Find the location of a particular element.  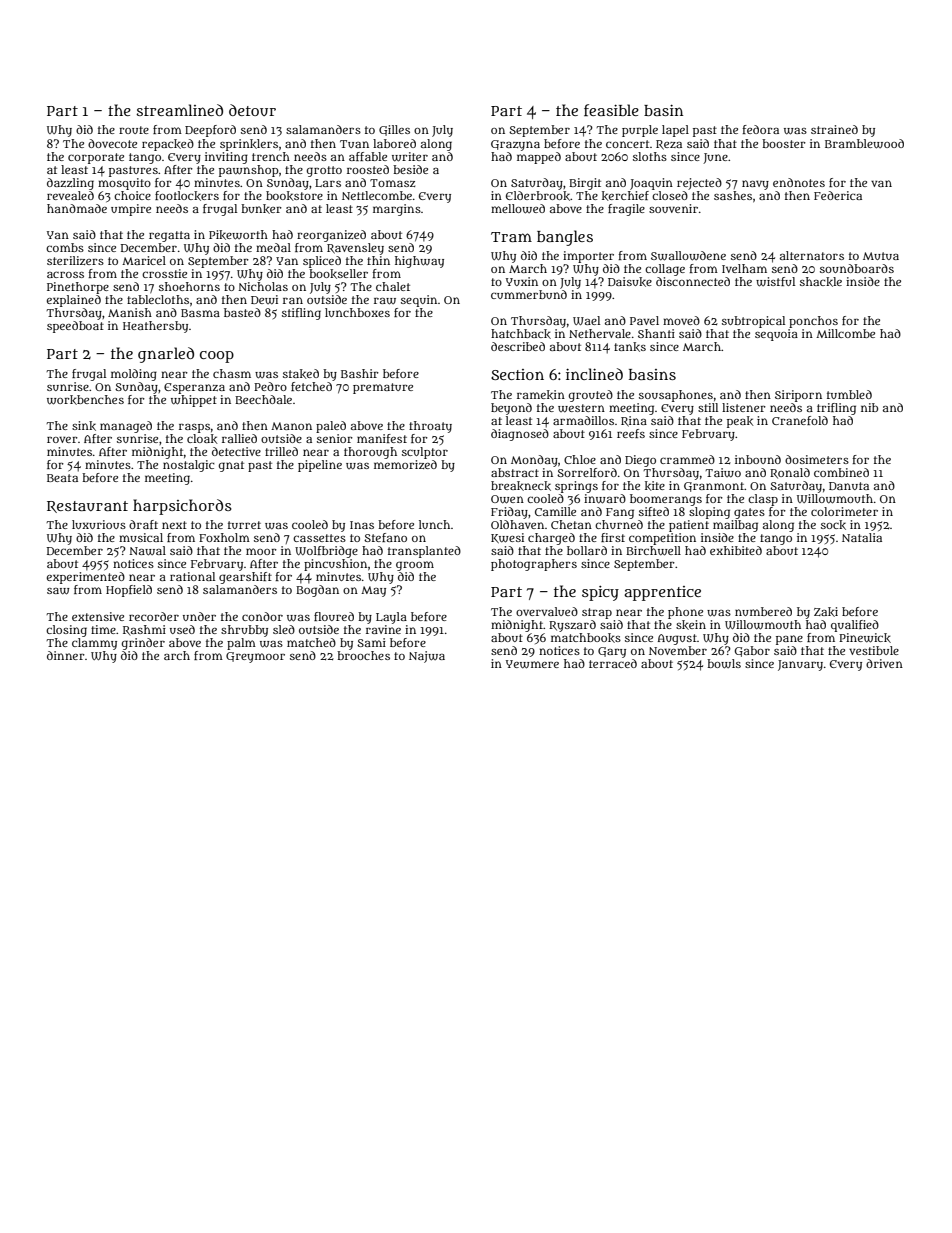

turret is located at coordinates (244, 525).
